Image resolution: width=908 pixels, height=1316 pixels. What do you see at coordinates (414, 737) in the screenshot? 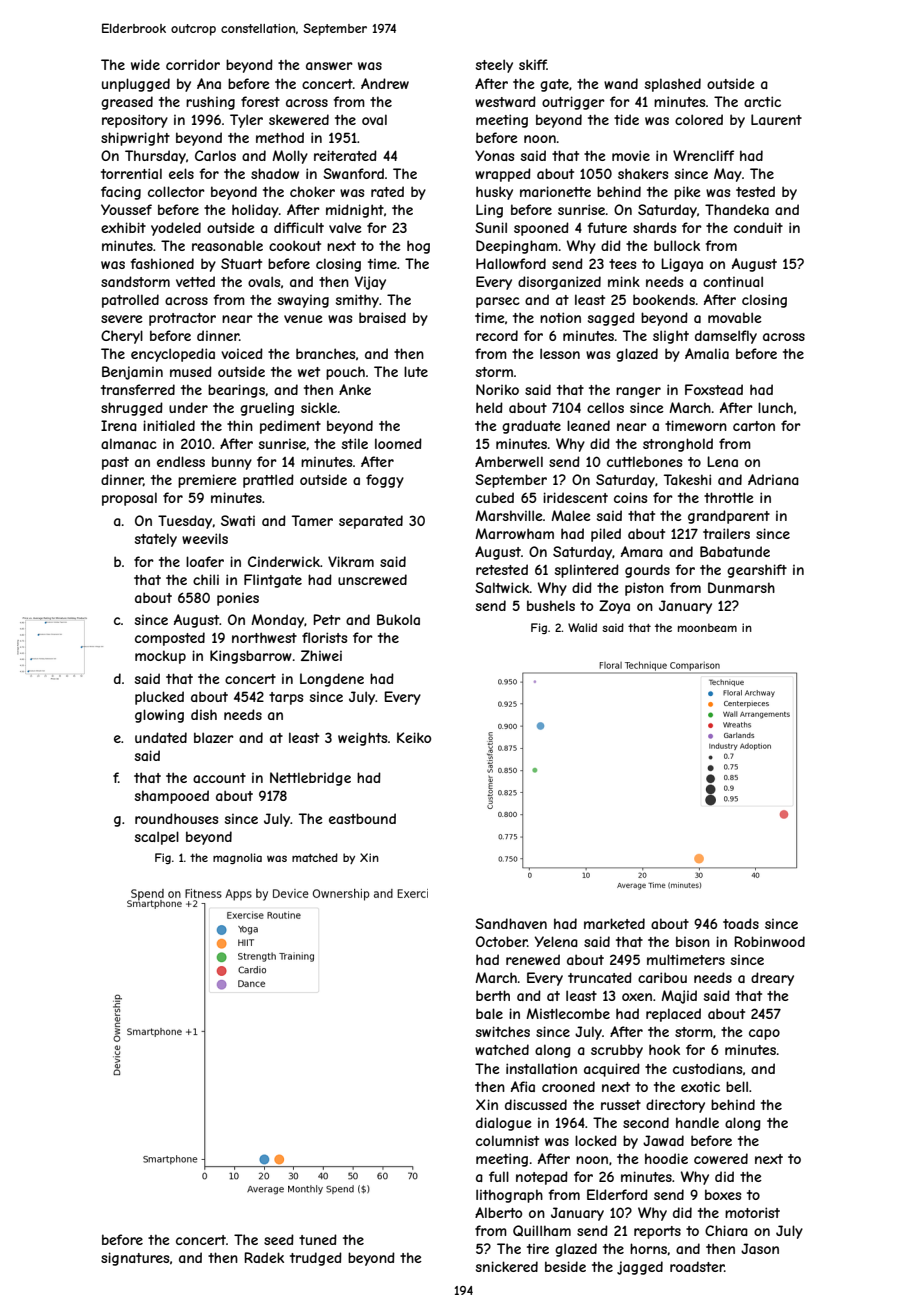
I see `Keiko` at bounding box center [414, 737].
